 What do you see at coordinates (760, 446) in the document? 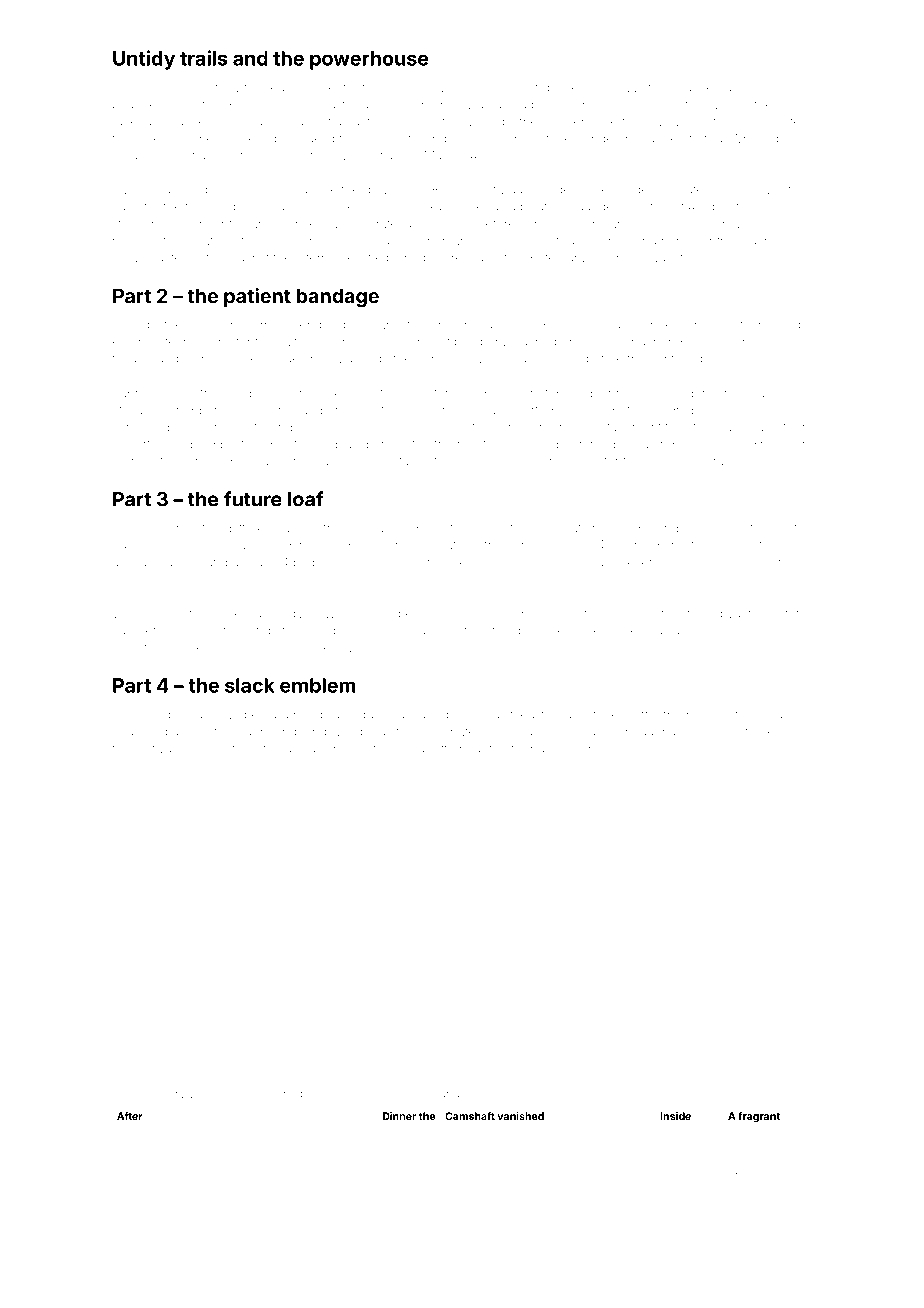
I see `engineer` at bounding box center [760, 446].
